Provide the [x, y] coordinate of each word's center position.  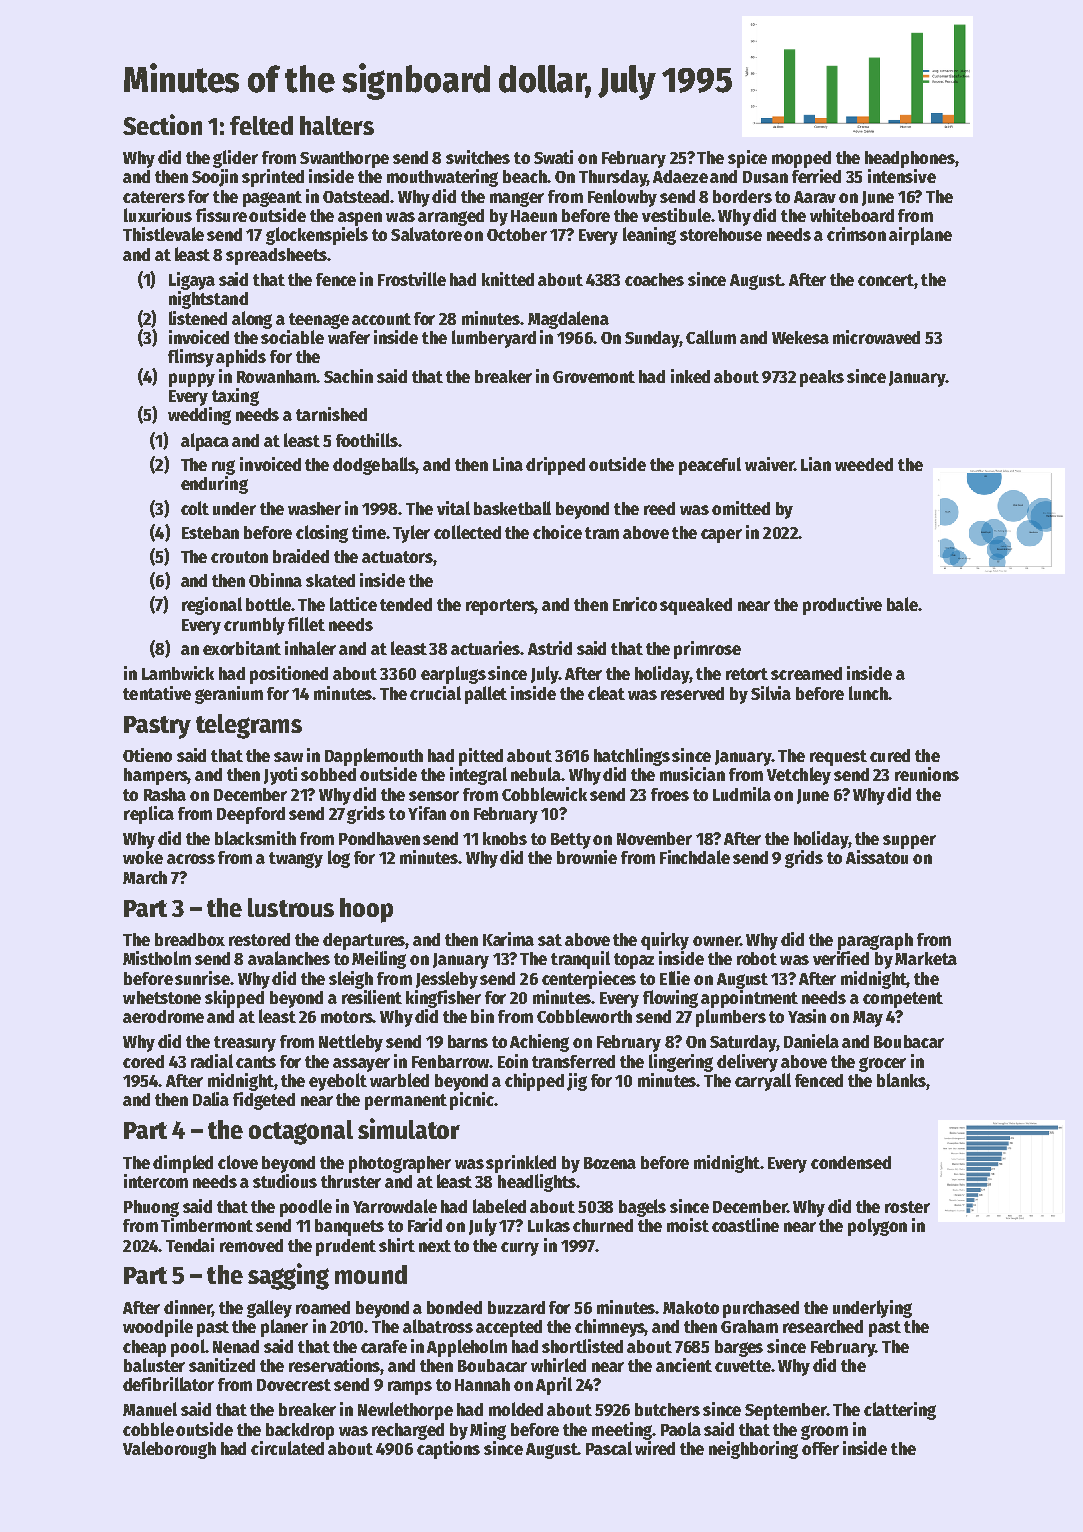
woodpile [158, 1328]
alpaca [205, 442]
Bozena [610, 1163]
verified [841, 958]
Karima [508, 939]
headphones [910, 159]
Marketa [926, 958]
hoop [366, 910]
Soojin [215, 178]
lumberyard [494, 339]
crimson [856, 234]
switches [478, 157]
